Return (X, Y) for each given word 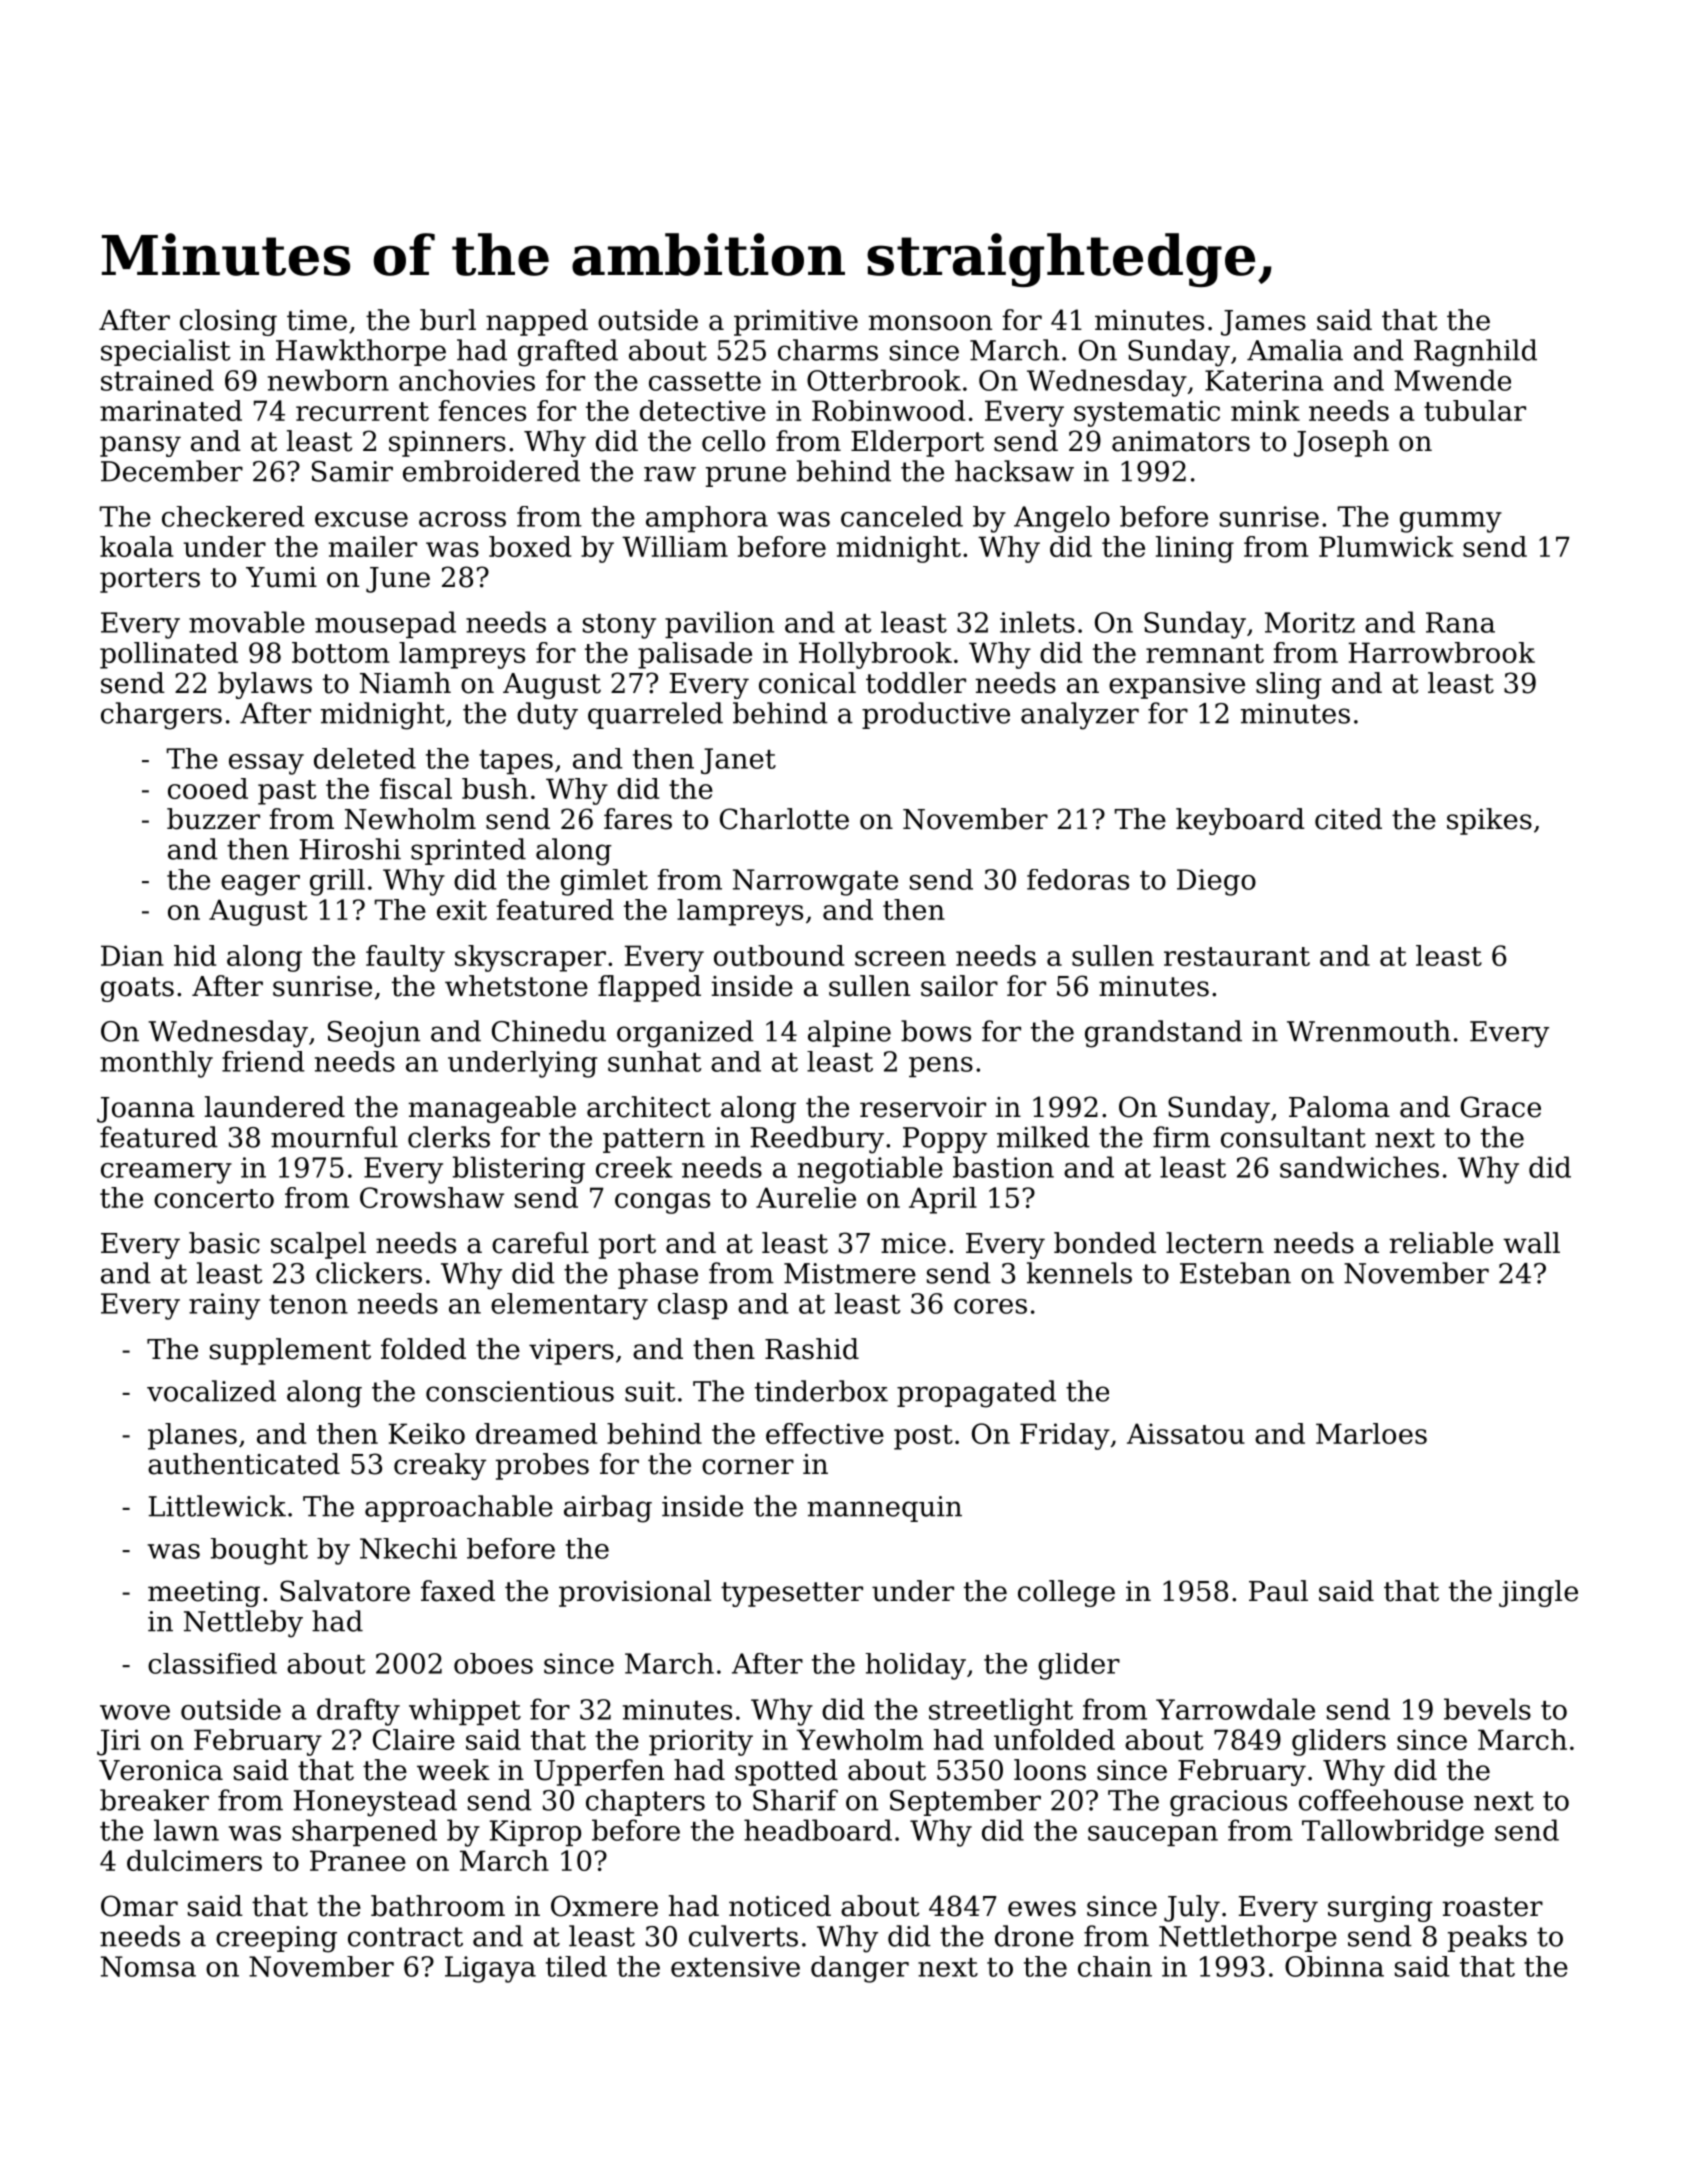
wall (1531, 1243)
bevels (1487, 1709)
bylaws (265, 685)
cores (990, 1306)
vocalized (211, 1391)
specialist (166, 352)
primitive (796, 323)
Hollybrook (875, 655)
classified (212, 1663)
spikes (1489, 821)
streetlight (1001, 1712)
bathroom (438, 1906)
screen (900, 958)
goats (137, 989)
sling (1289, 685)
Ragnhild (1475, 353)
